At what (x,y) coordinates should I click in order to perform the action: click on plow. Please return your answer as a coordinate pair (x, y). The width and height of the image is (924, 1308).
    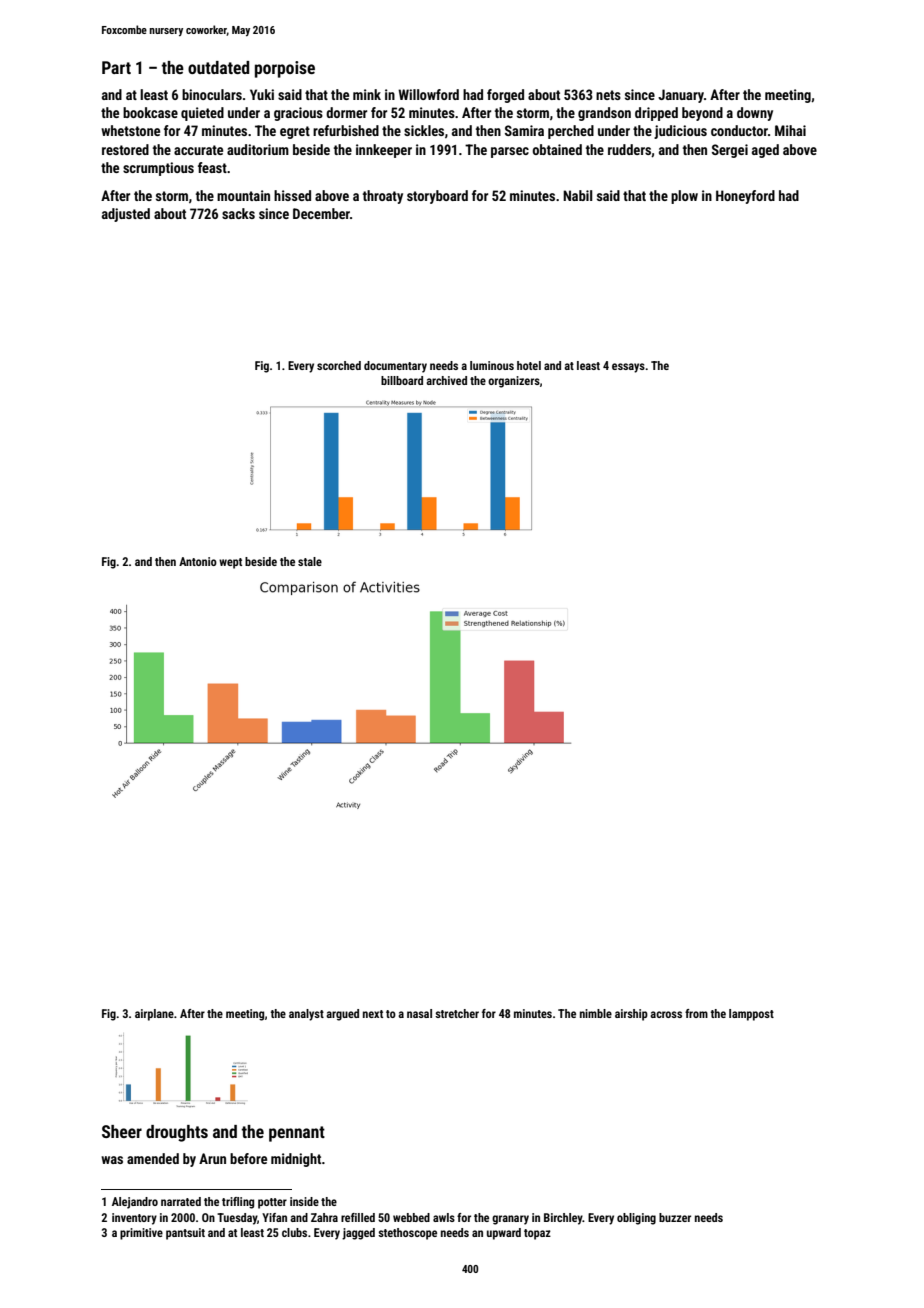
    Looking at the image, I should click on (684, 197).
